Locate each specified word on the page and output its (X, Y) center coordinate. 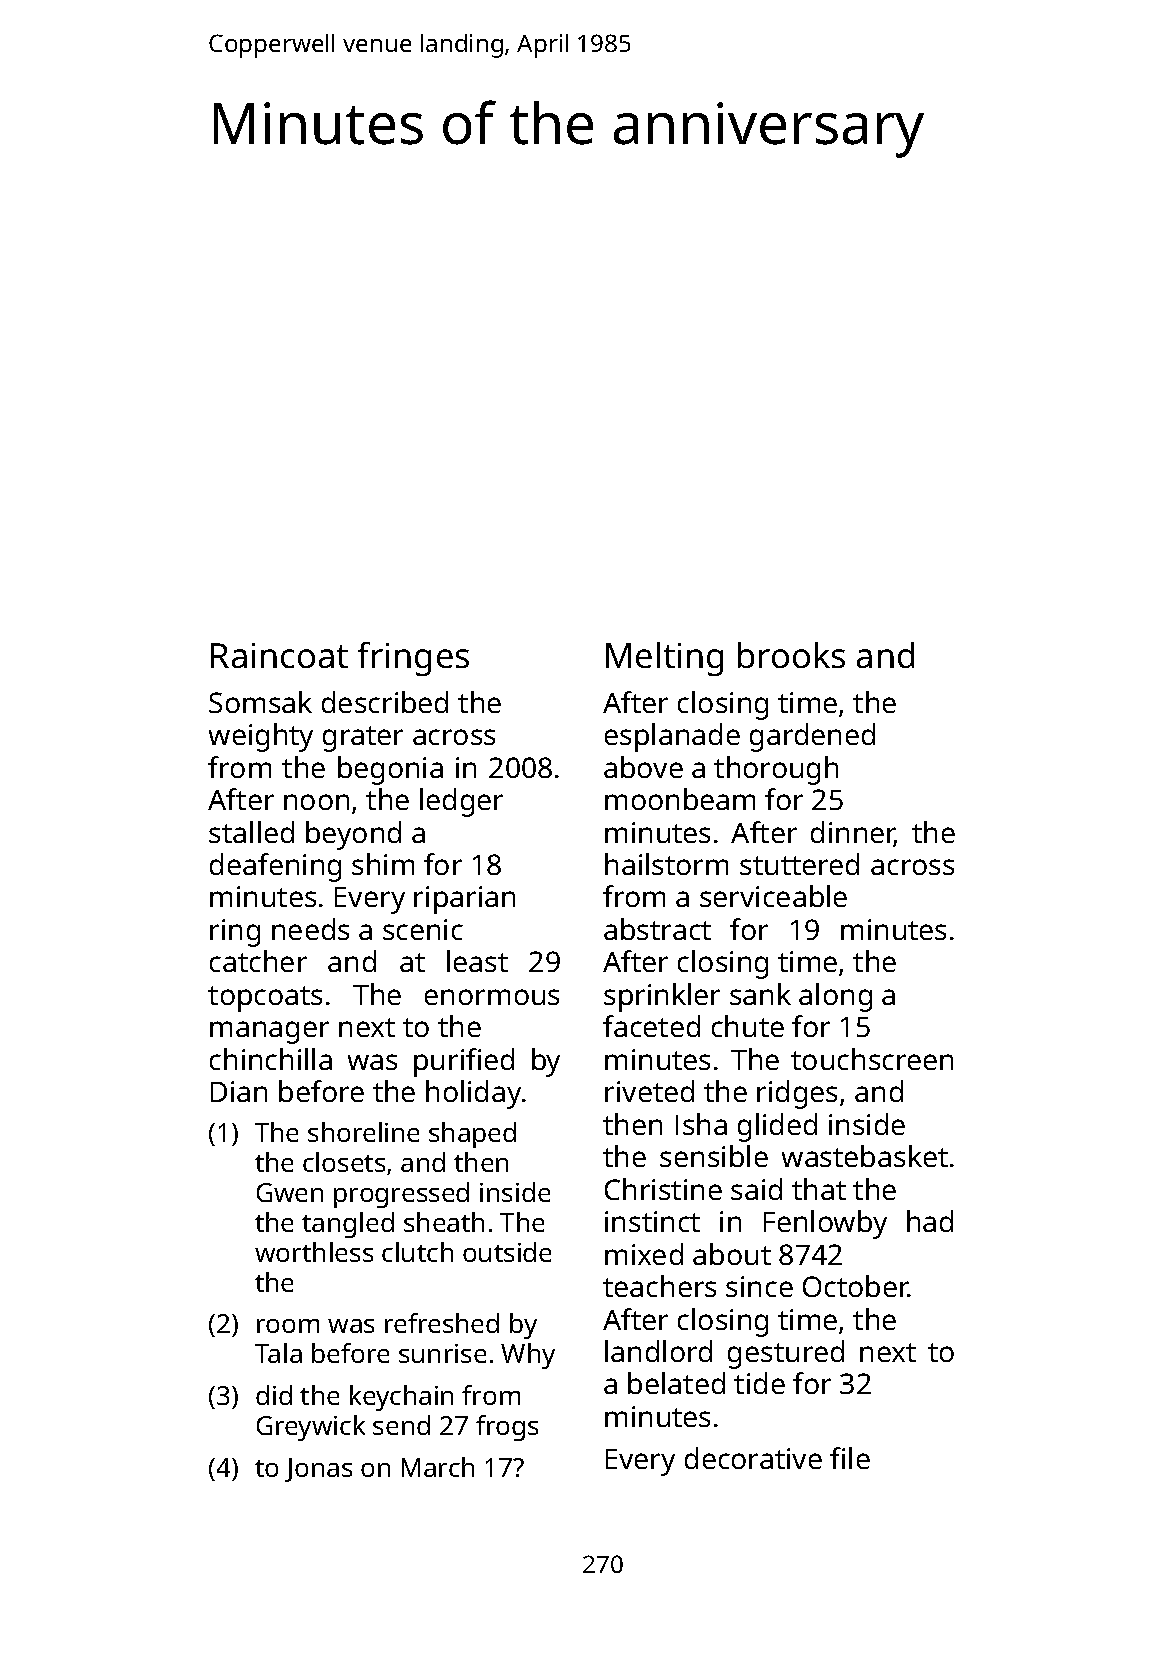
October (856, 1286)
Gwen (290, 1192)
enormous (492, 997)
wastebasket (865, 1156)
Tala (278, 1353)
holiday (473, 1094)
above (643, 767)
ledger (461, 802)
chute (748, 1026)
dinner (853, 833)
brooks (791, 655)
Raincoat (279, 655)
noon (316, 802)
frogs (507, 1428)
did (274, 1395)
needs (310, 929)
